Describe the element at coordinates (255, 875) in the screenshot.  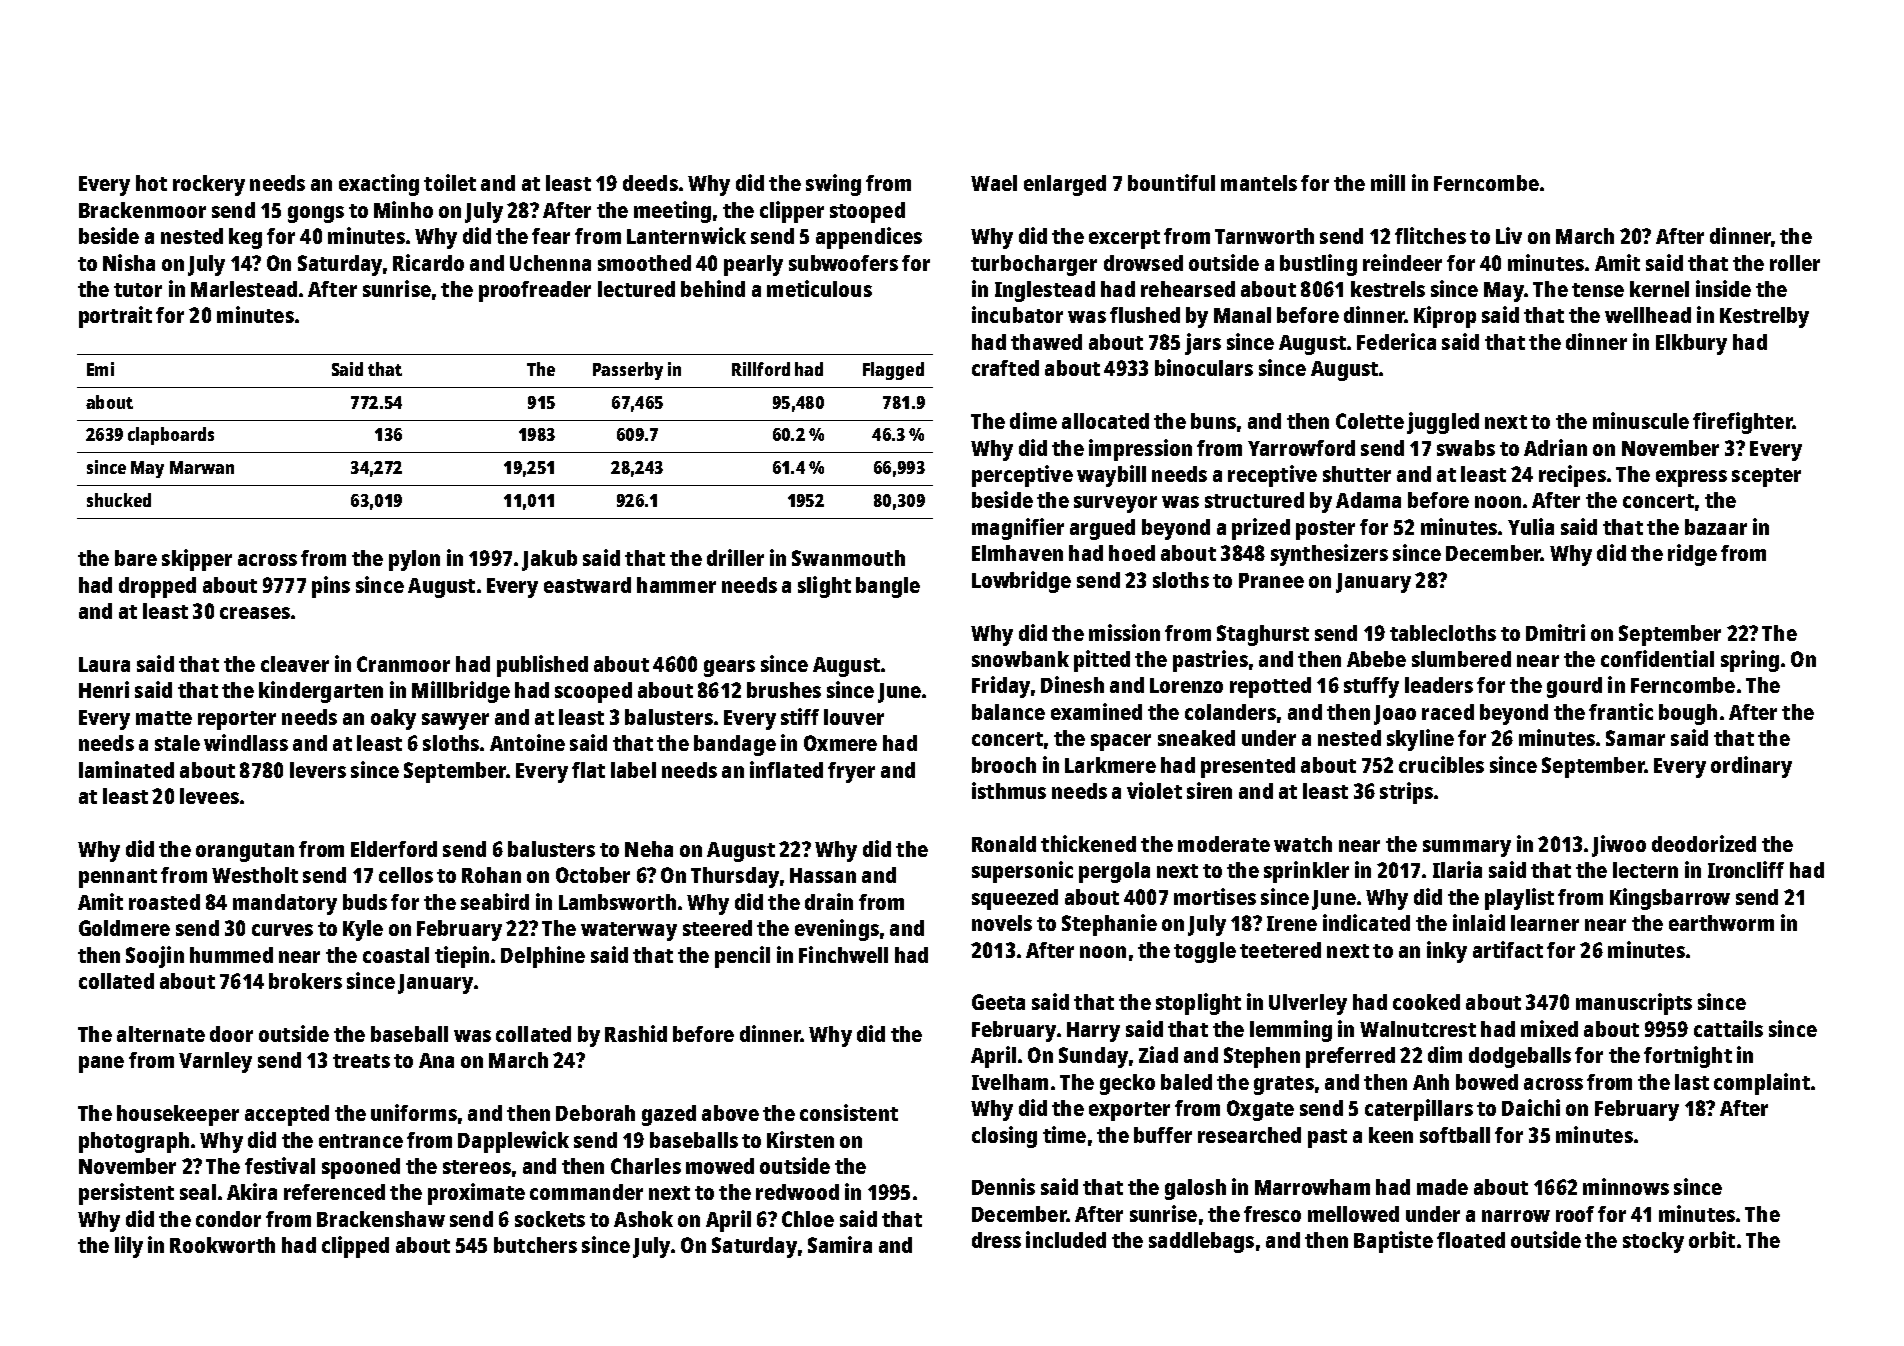
I see `Westholt` at that location.
